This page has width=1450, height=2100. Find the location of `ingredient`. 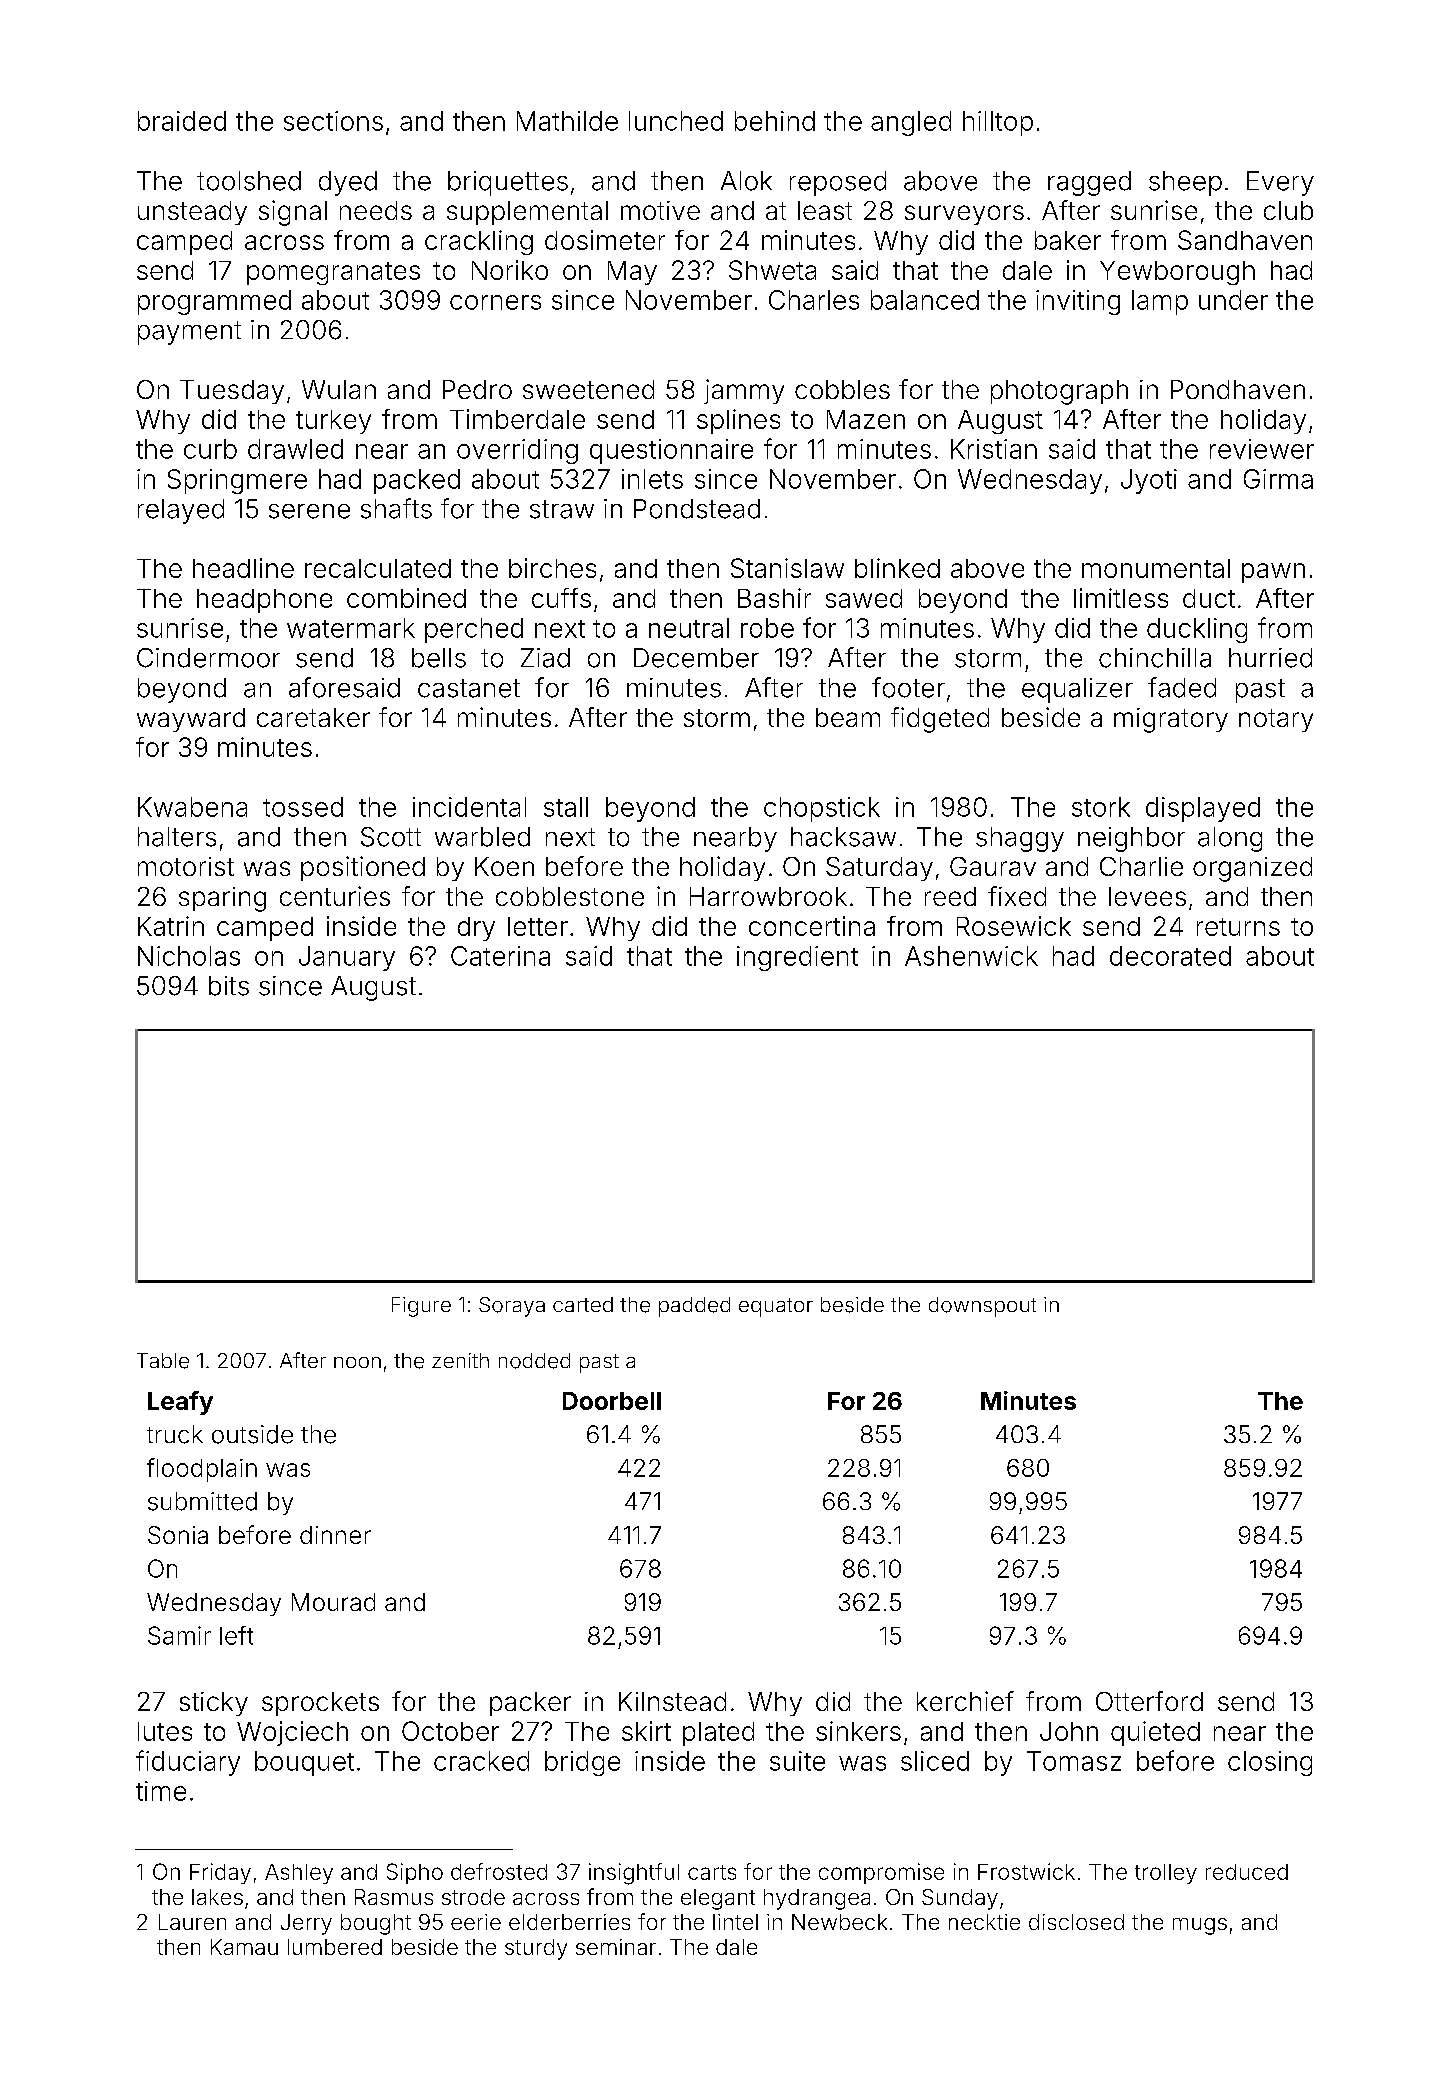

ingredient is located at coordinates (797, 958).
